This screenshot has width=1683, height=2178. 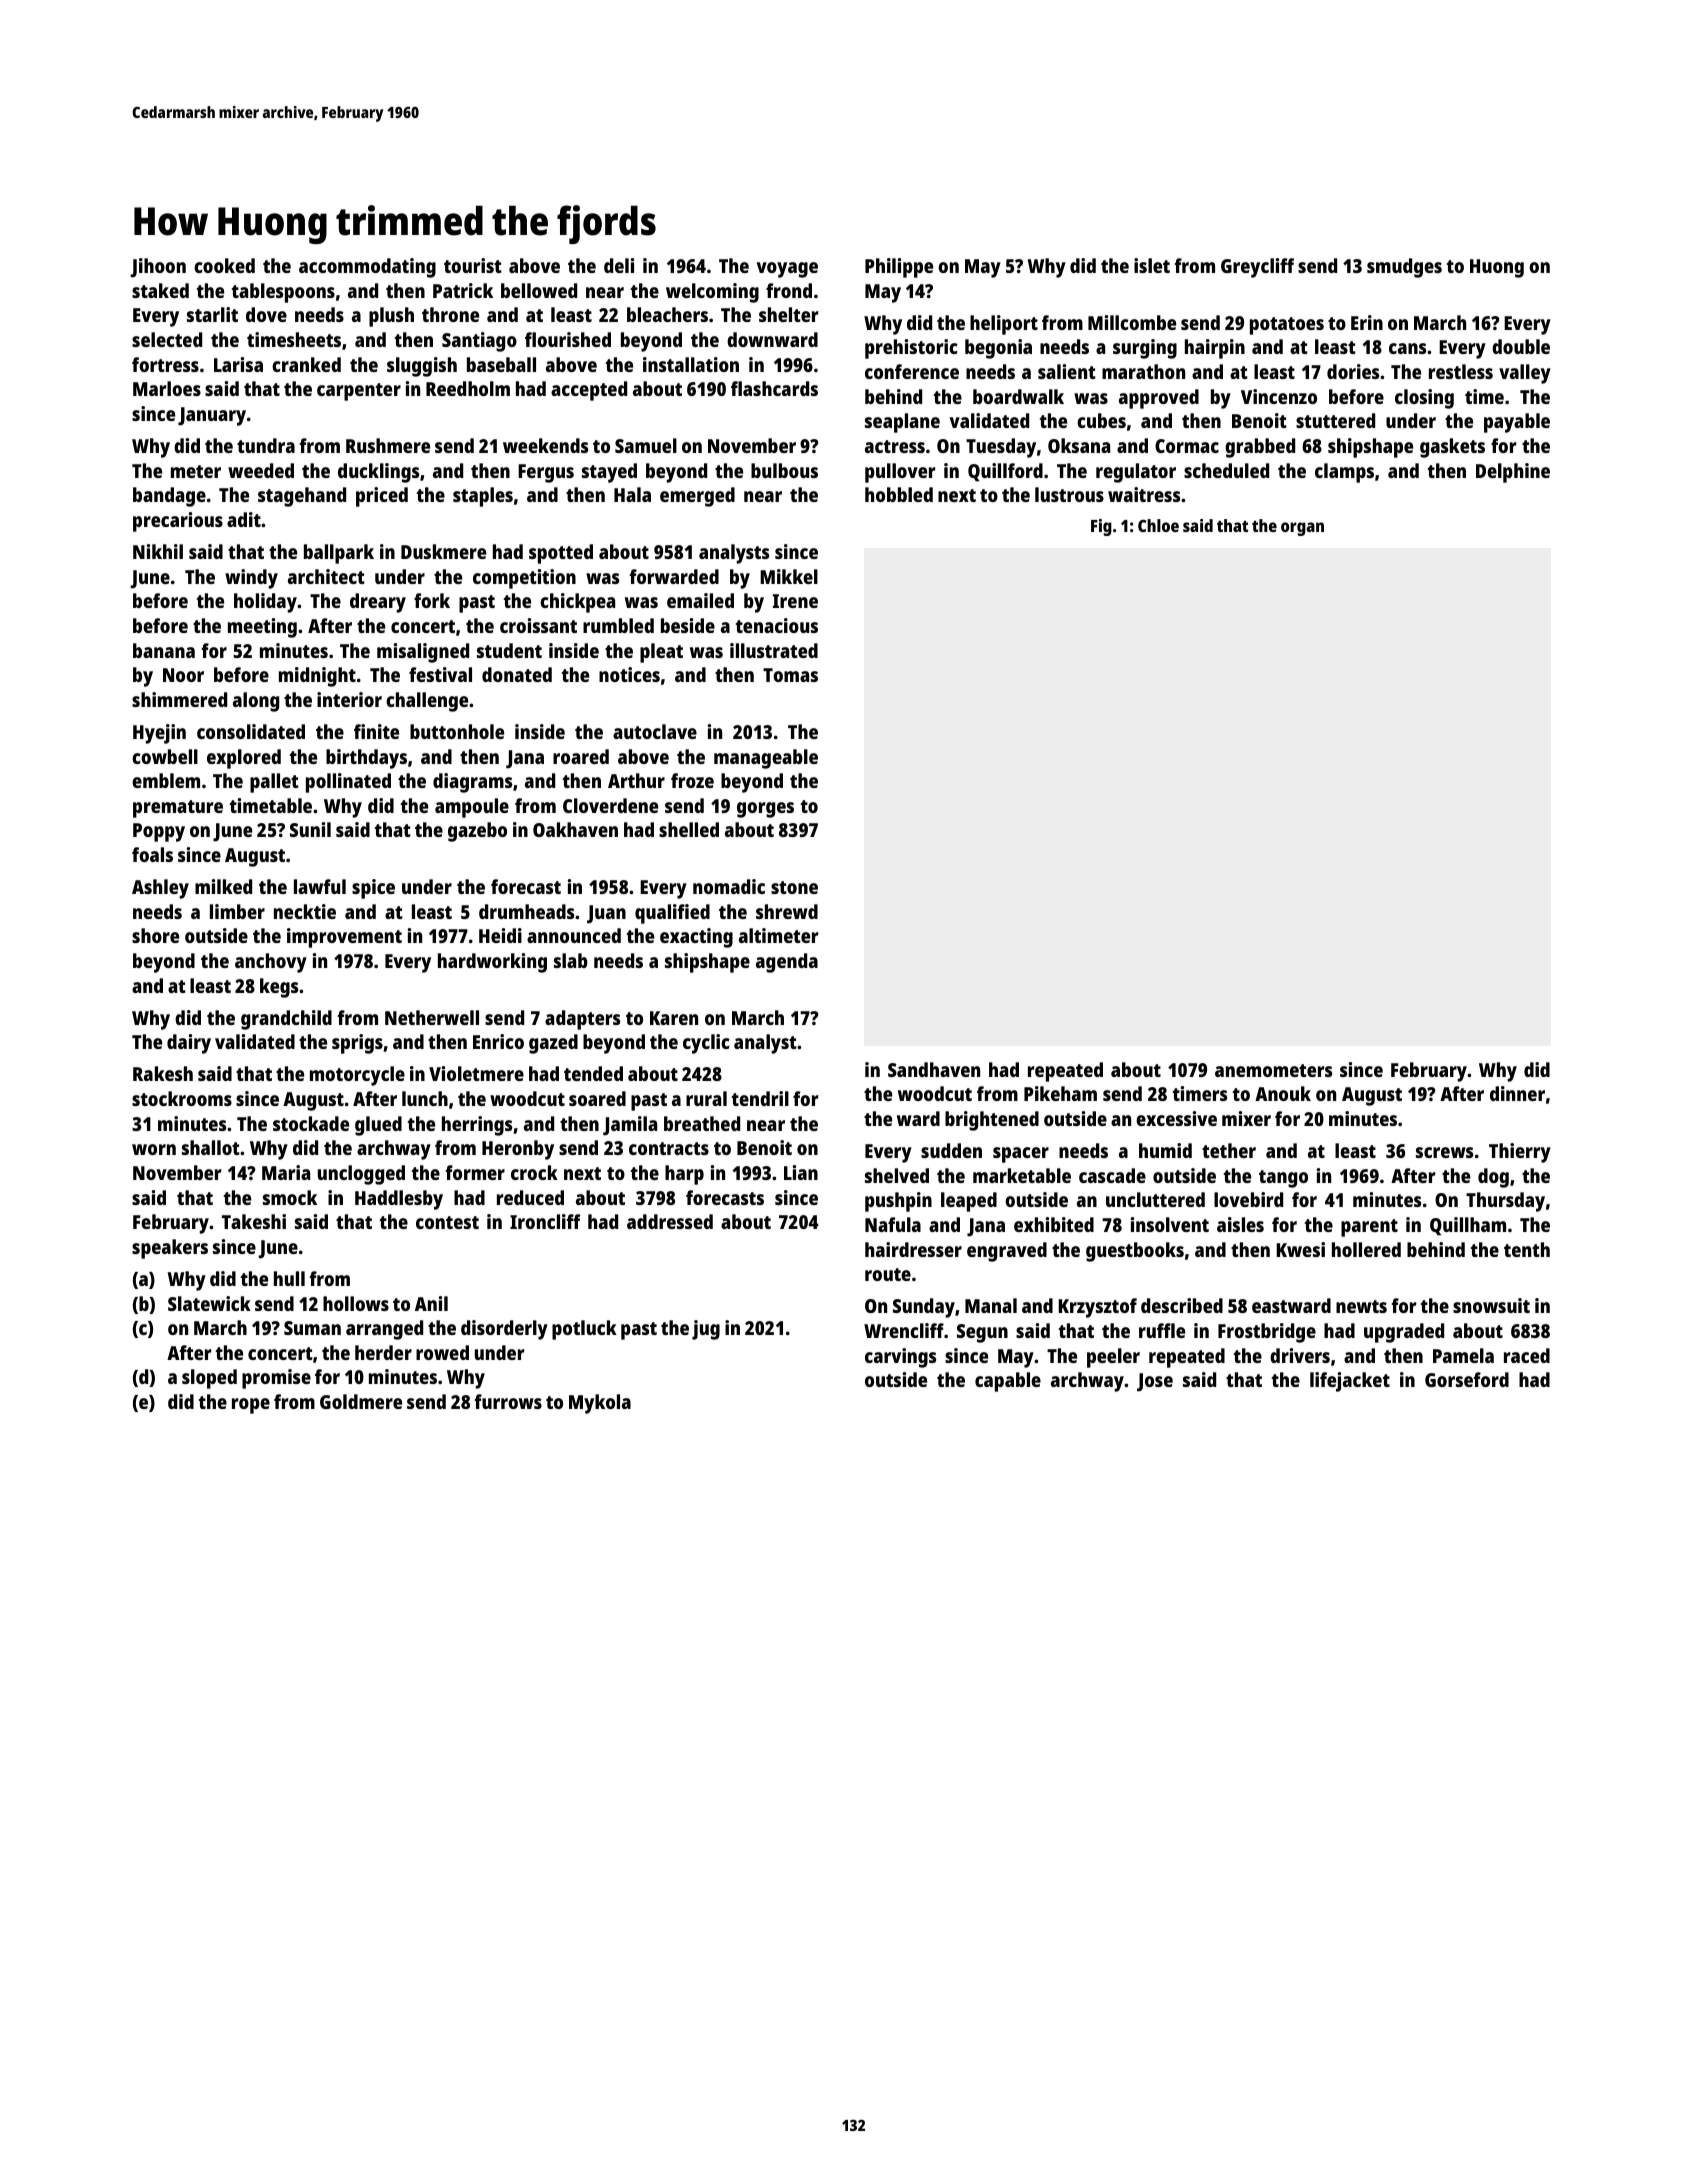 I want to click on furrows, so click(x=508, y=1401).
